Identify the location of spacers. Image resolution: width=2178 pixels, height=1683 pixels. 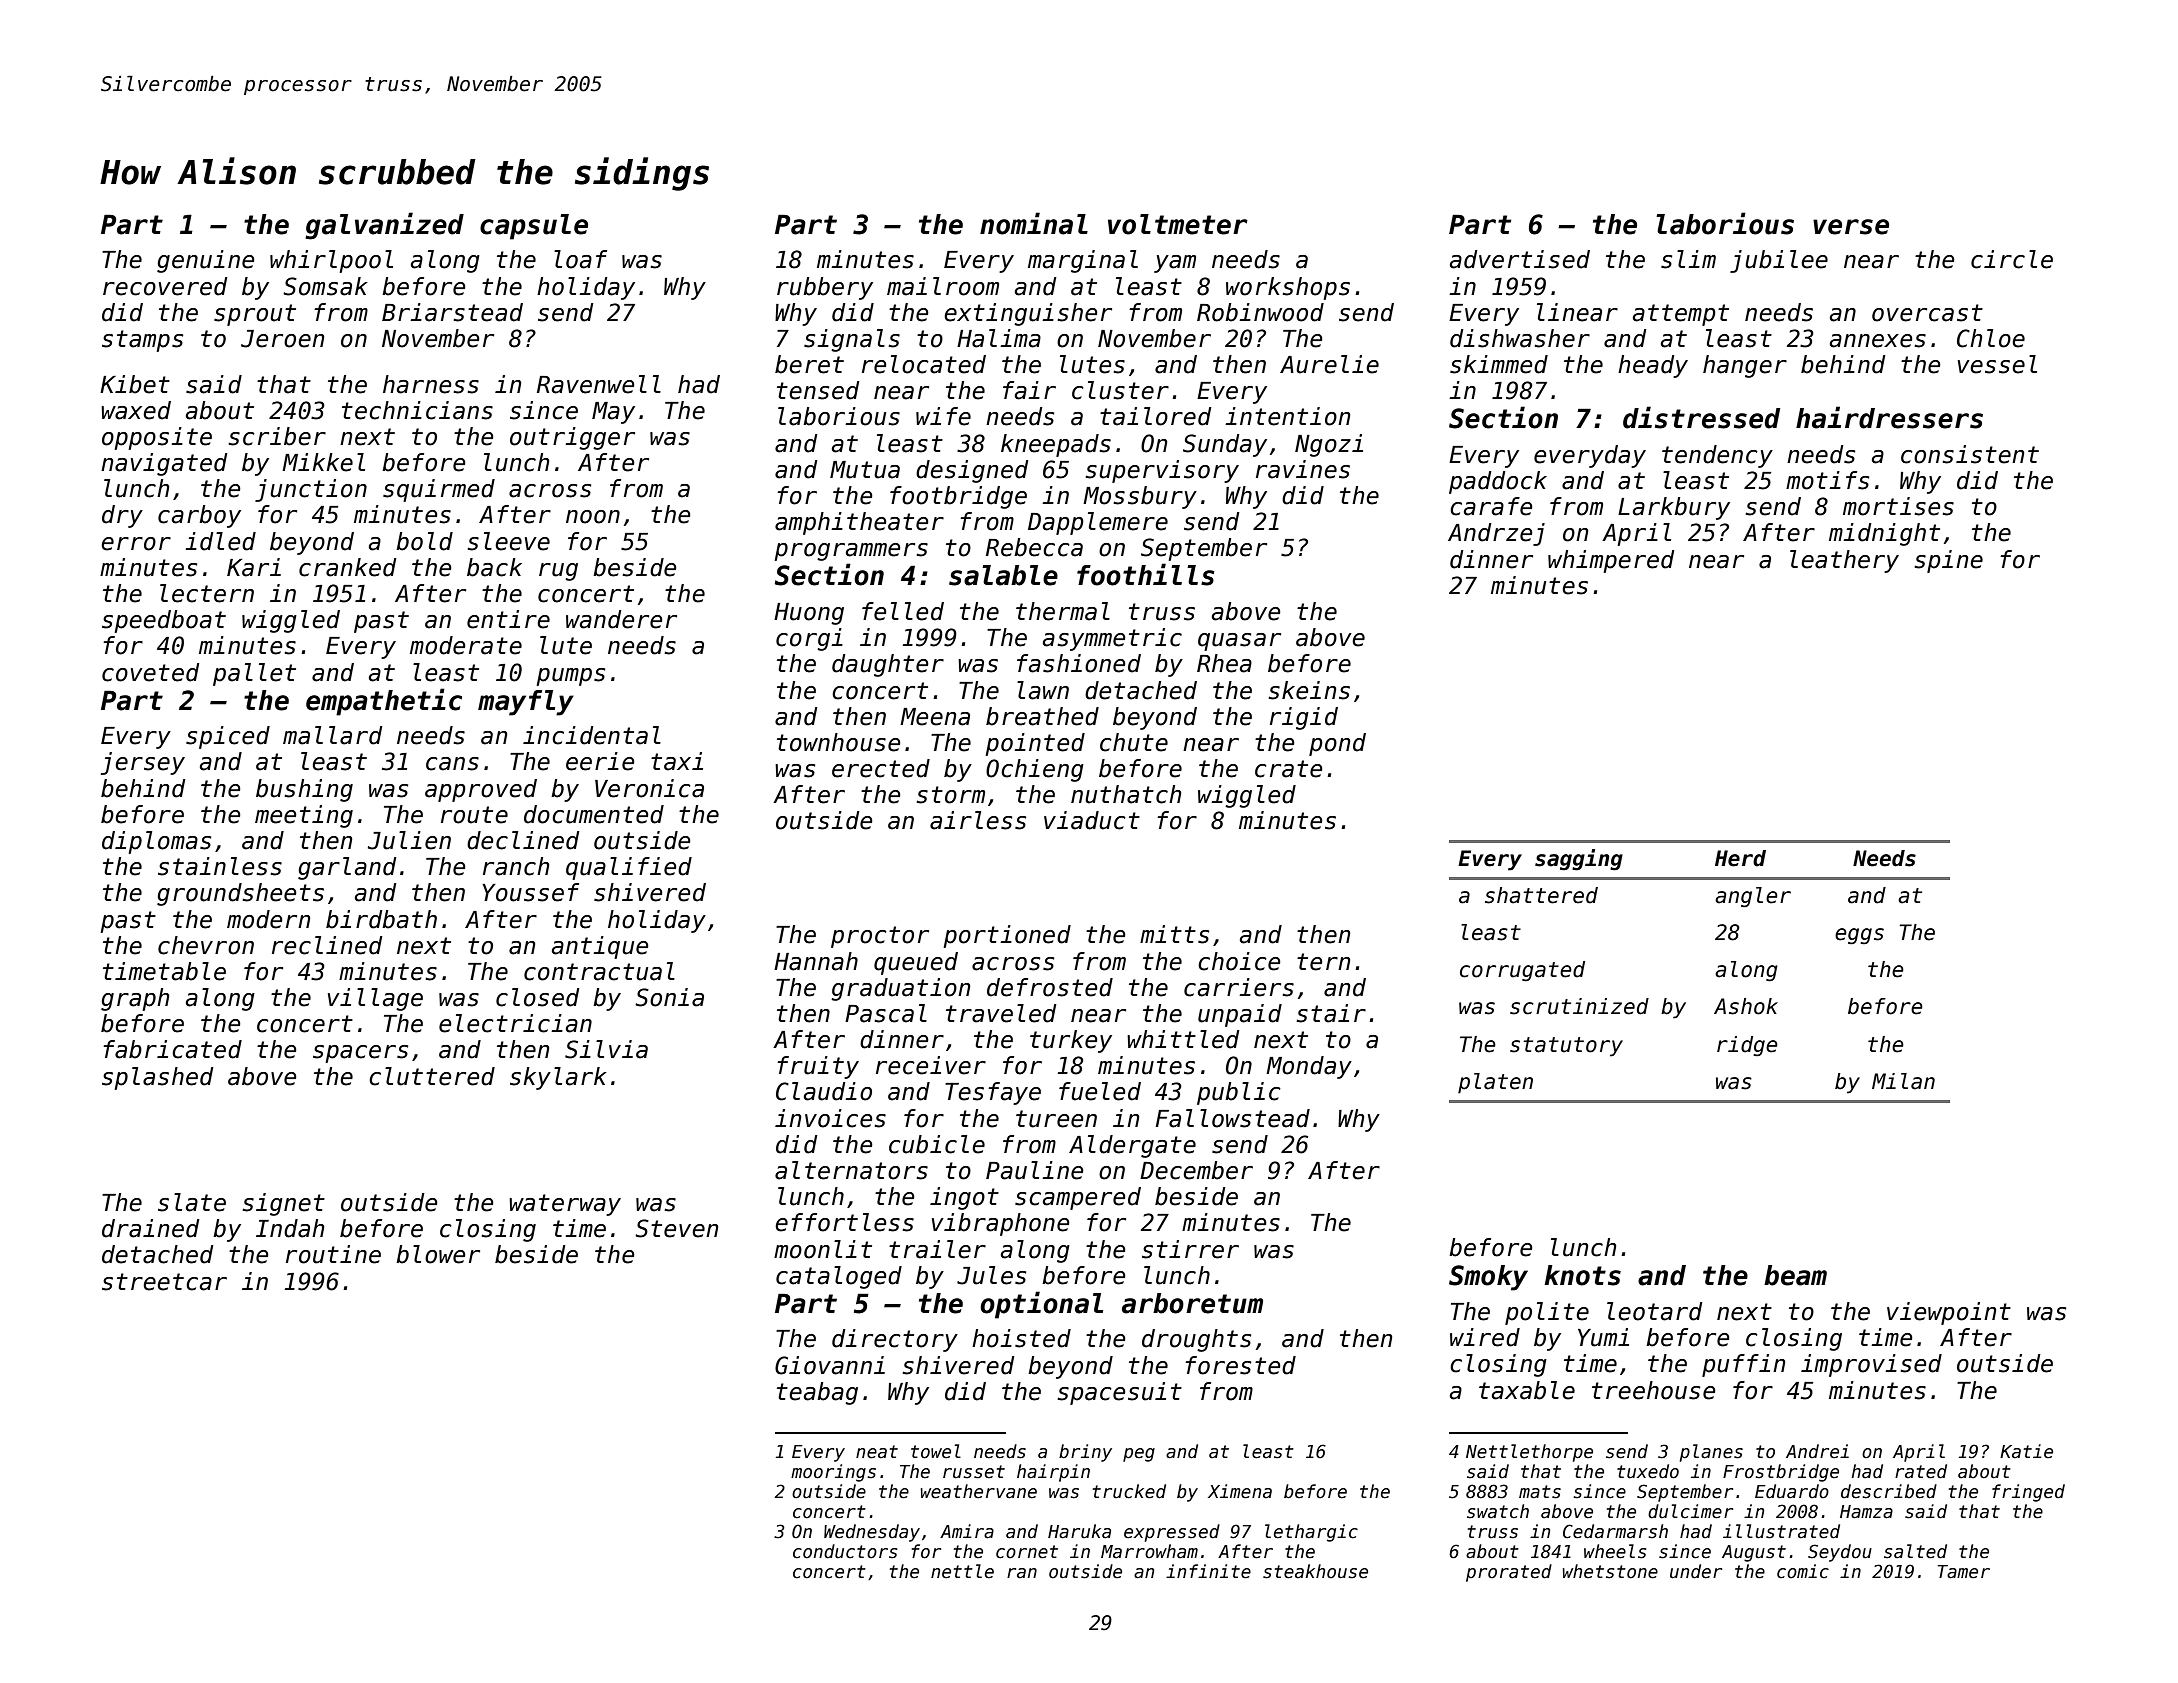
(360, 1054).
